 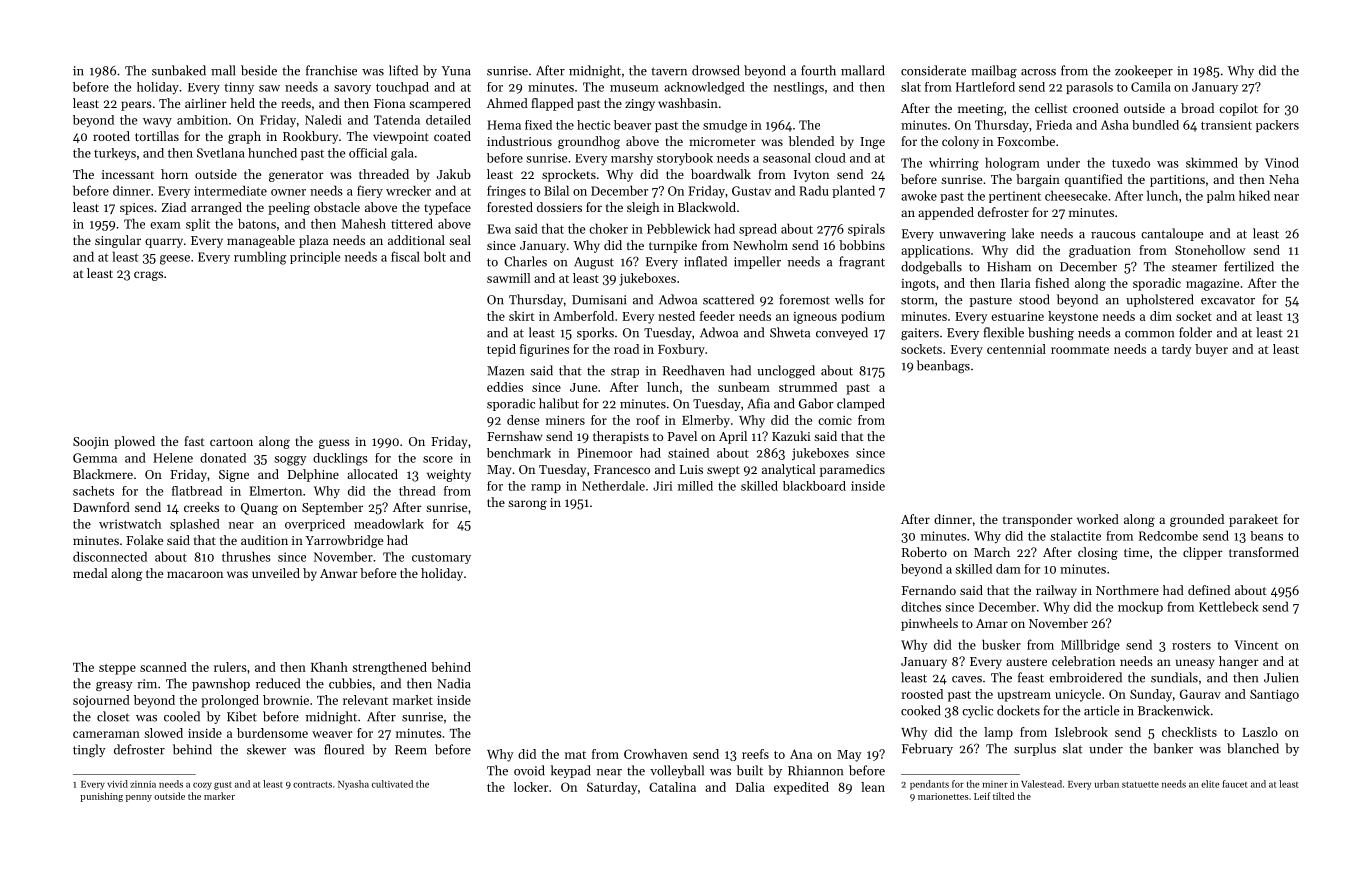 I want to click on tavern, so click(x=669, y=71).
